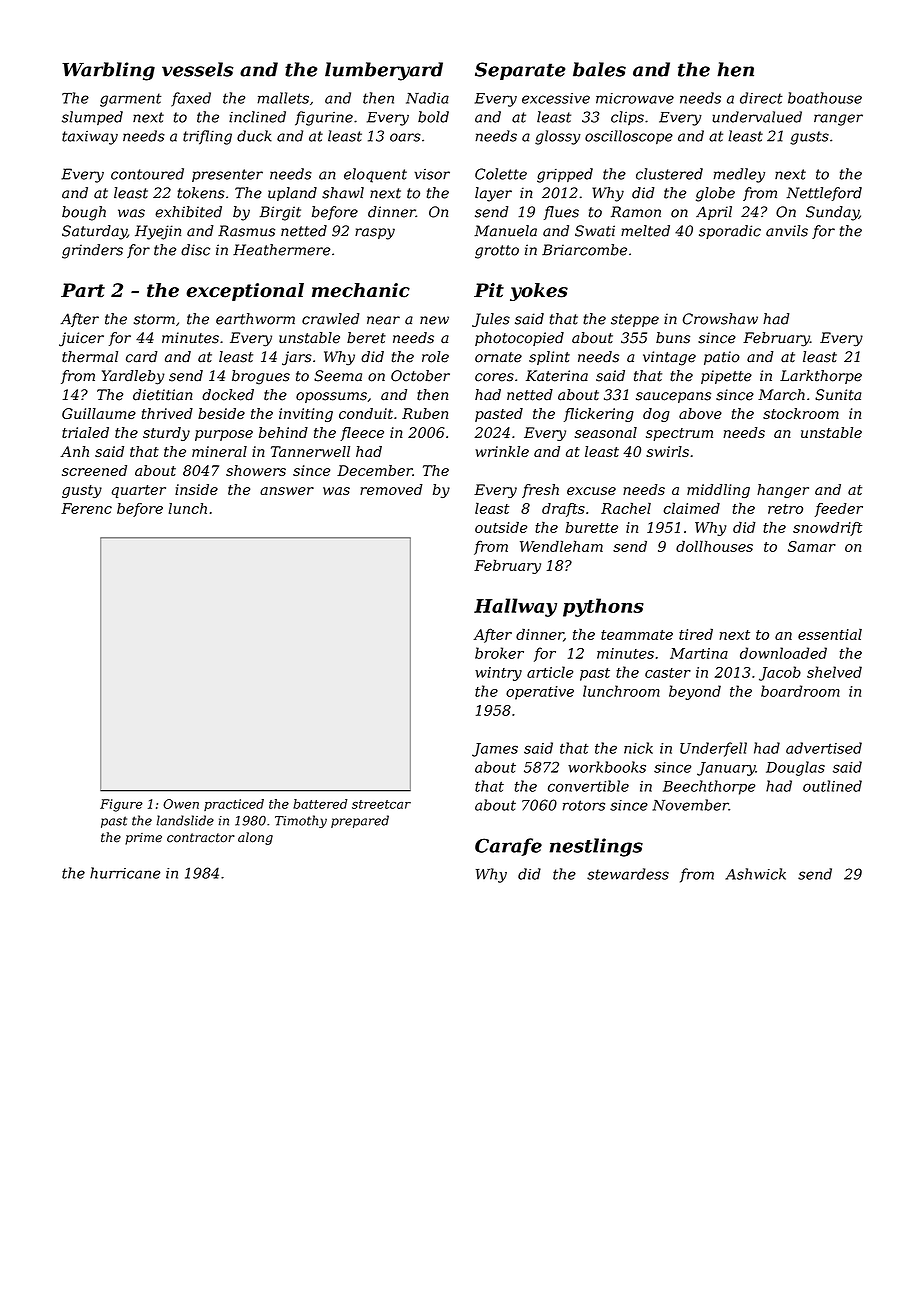 The height and width of the page is (1308, 924). Describe the element at coordinates (257, 117) in the page. I see `inclined` at that location.
